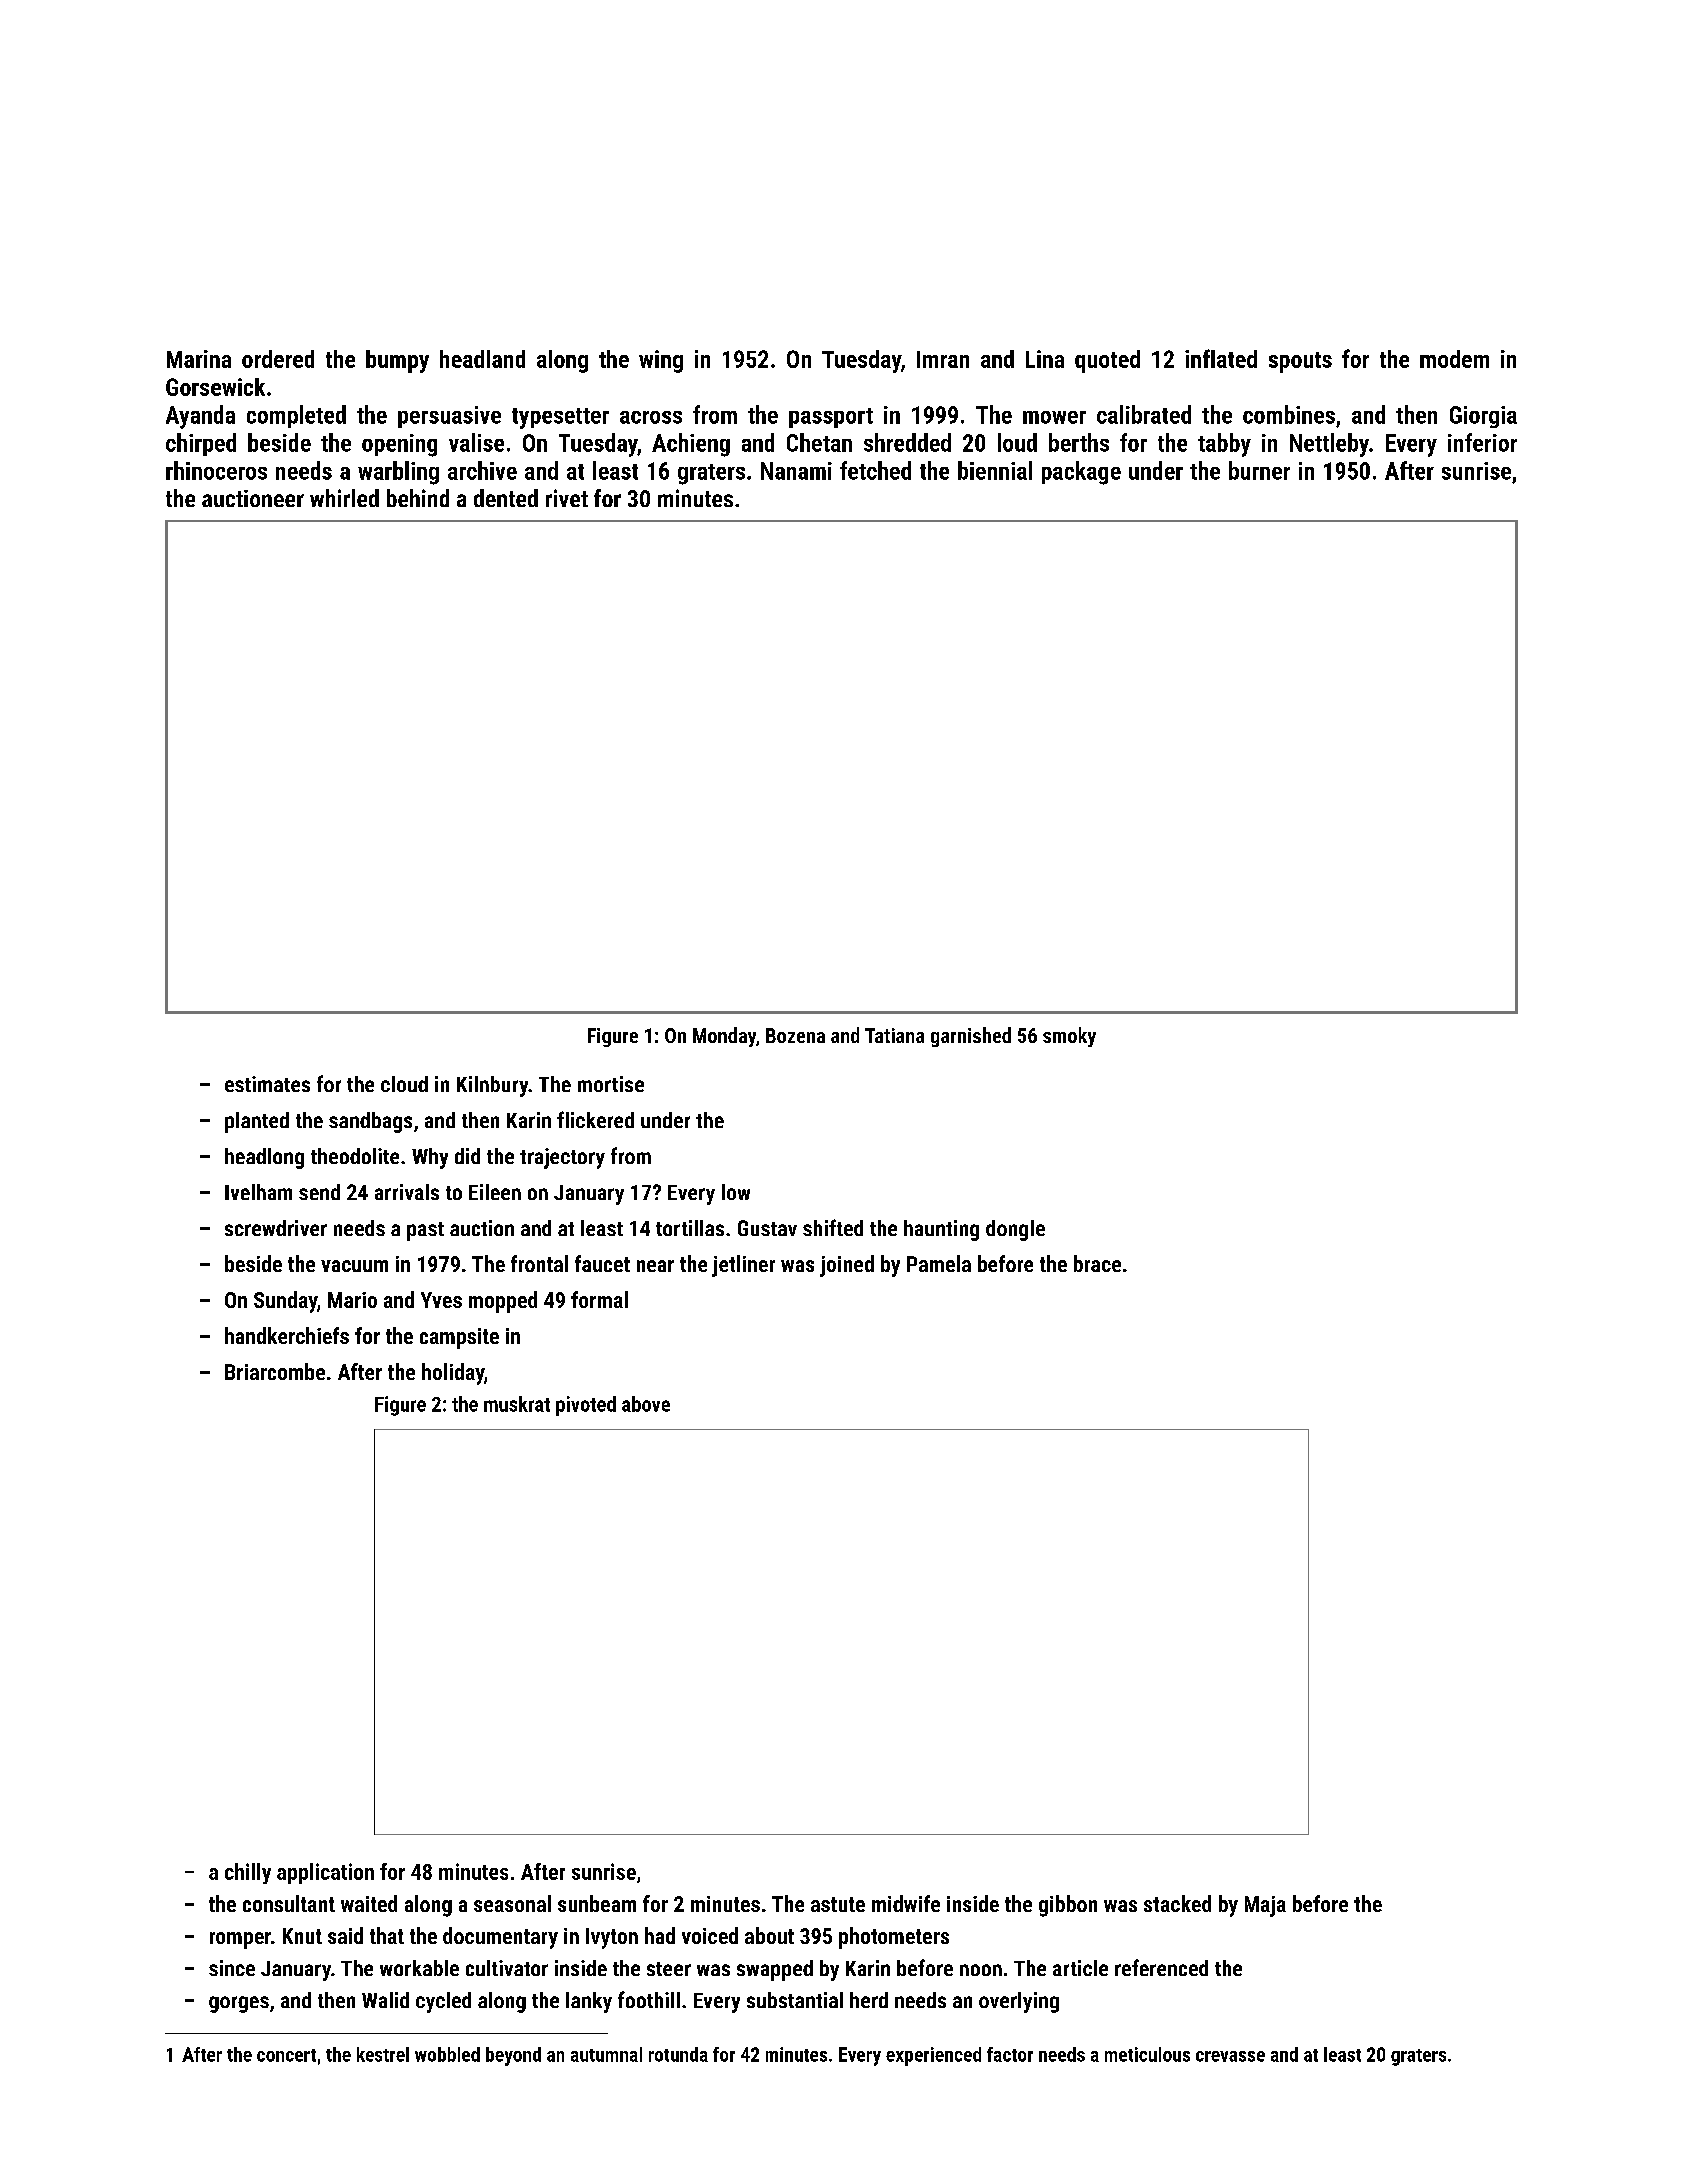 The image size is (1683, 2178). Describe the element at coordinates (1259, 470) in the image. I see `burner` at that location.
